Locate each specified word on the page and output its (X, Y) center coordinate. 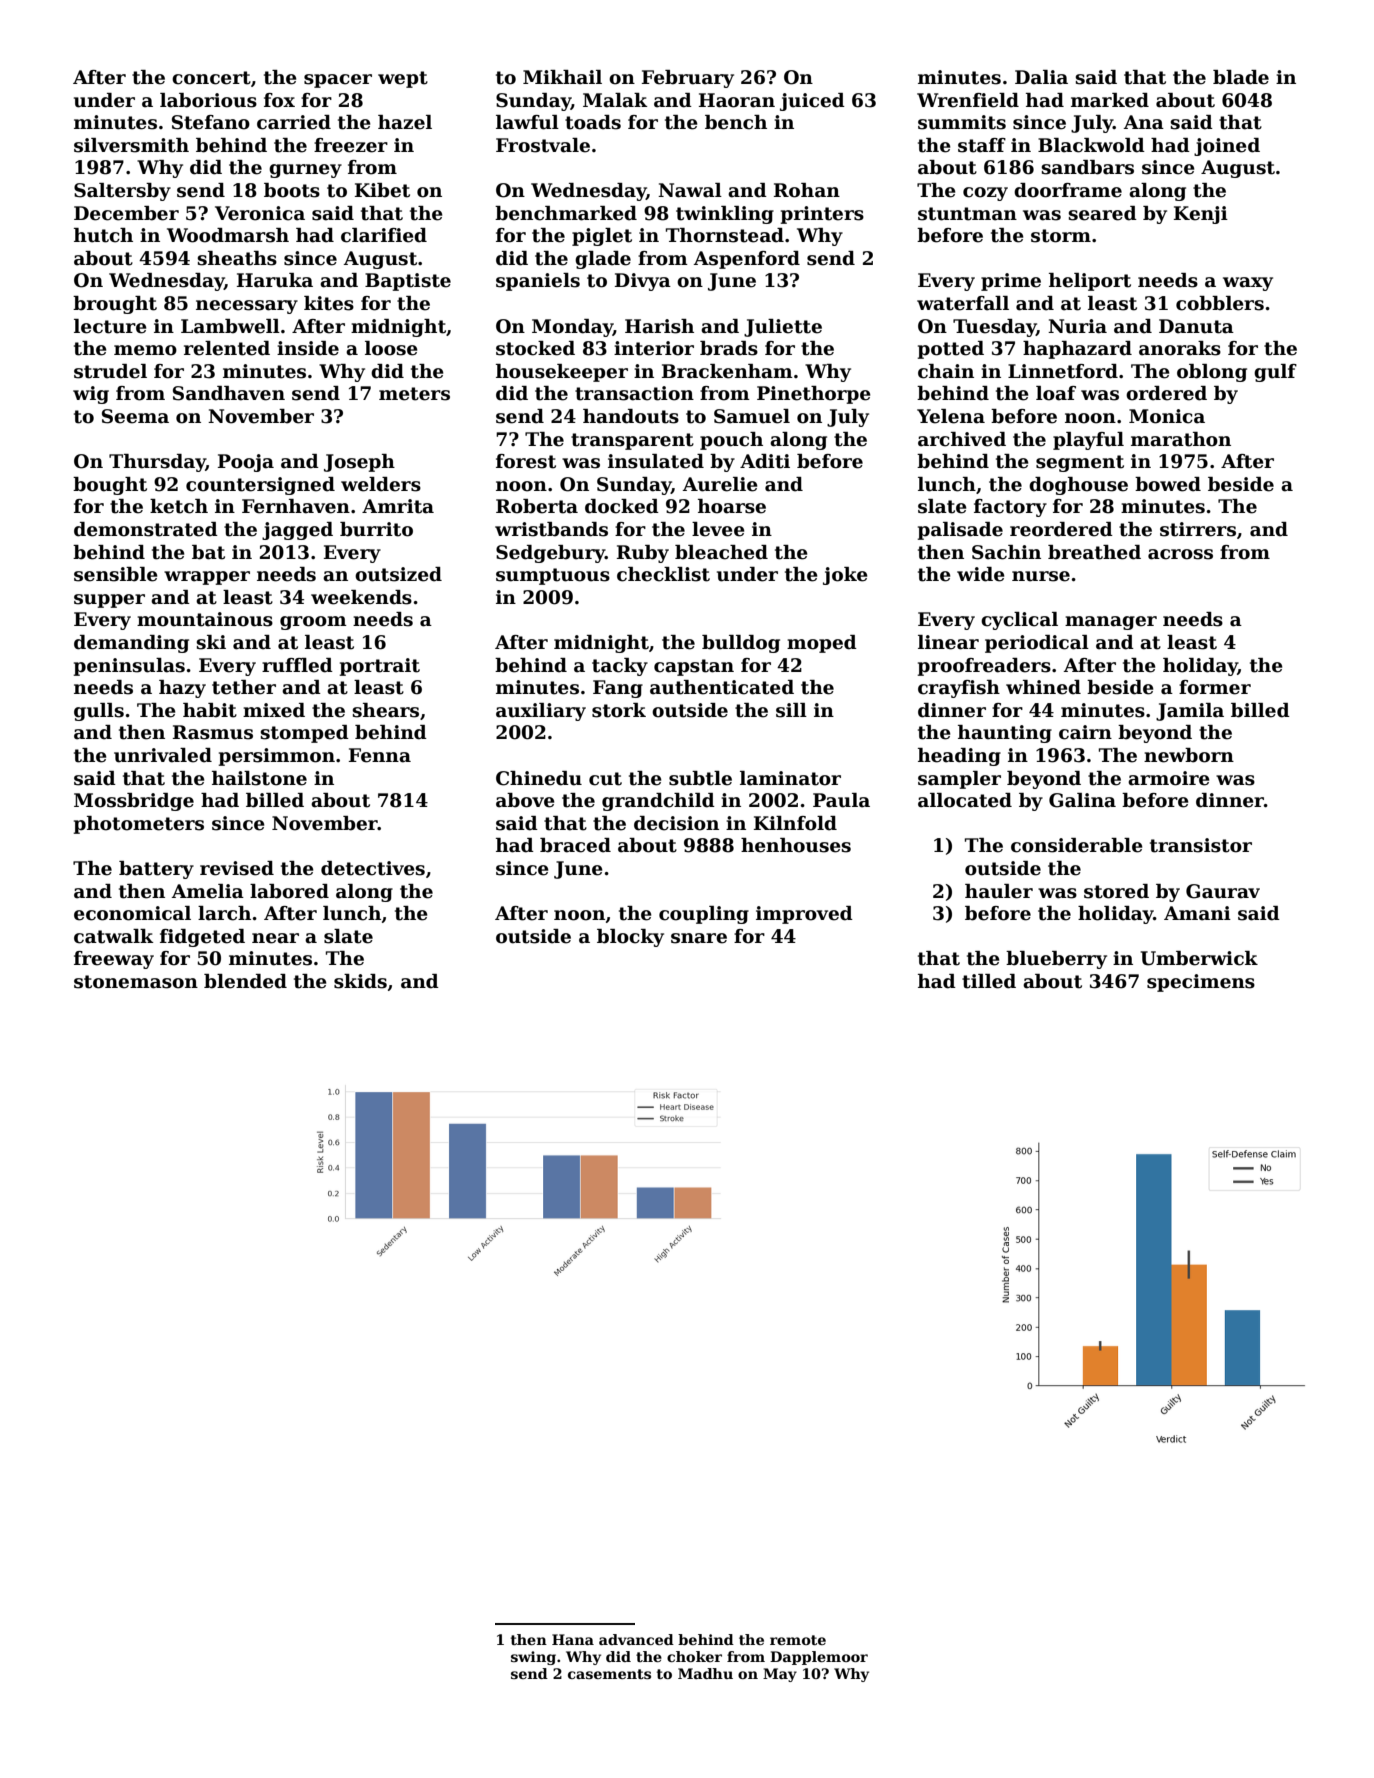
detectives (373, 868)
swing (533, 1658)
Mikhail (562, 77)
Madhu (705, 1673)
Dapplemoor (819, 1658)
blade (1241, 77)
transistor (1201, 845)
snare (699, 938)
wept (403, 79)
